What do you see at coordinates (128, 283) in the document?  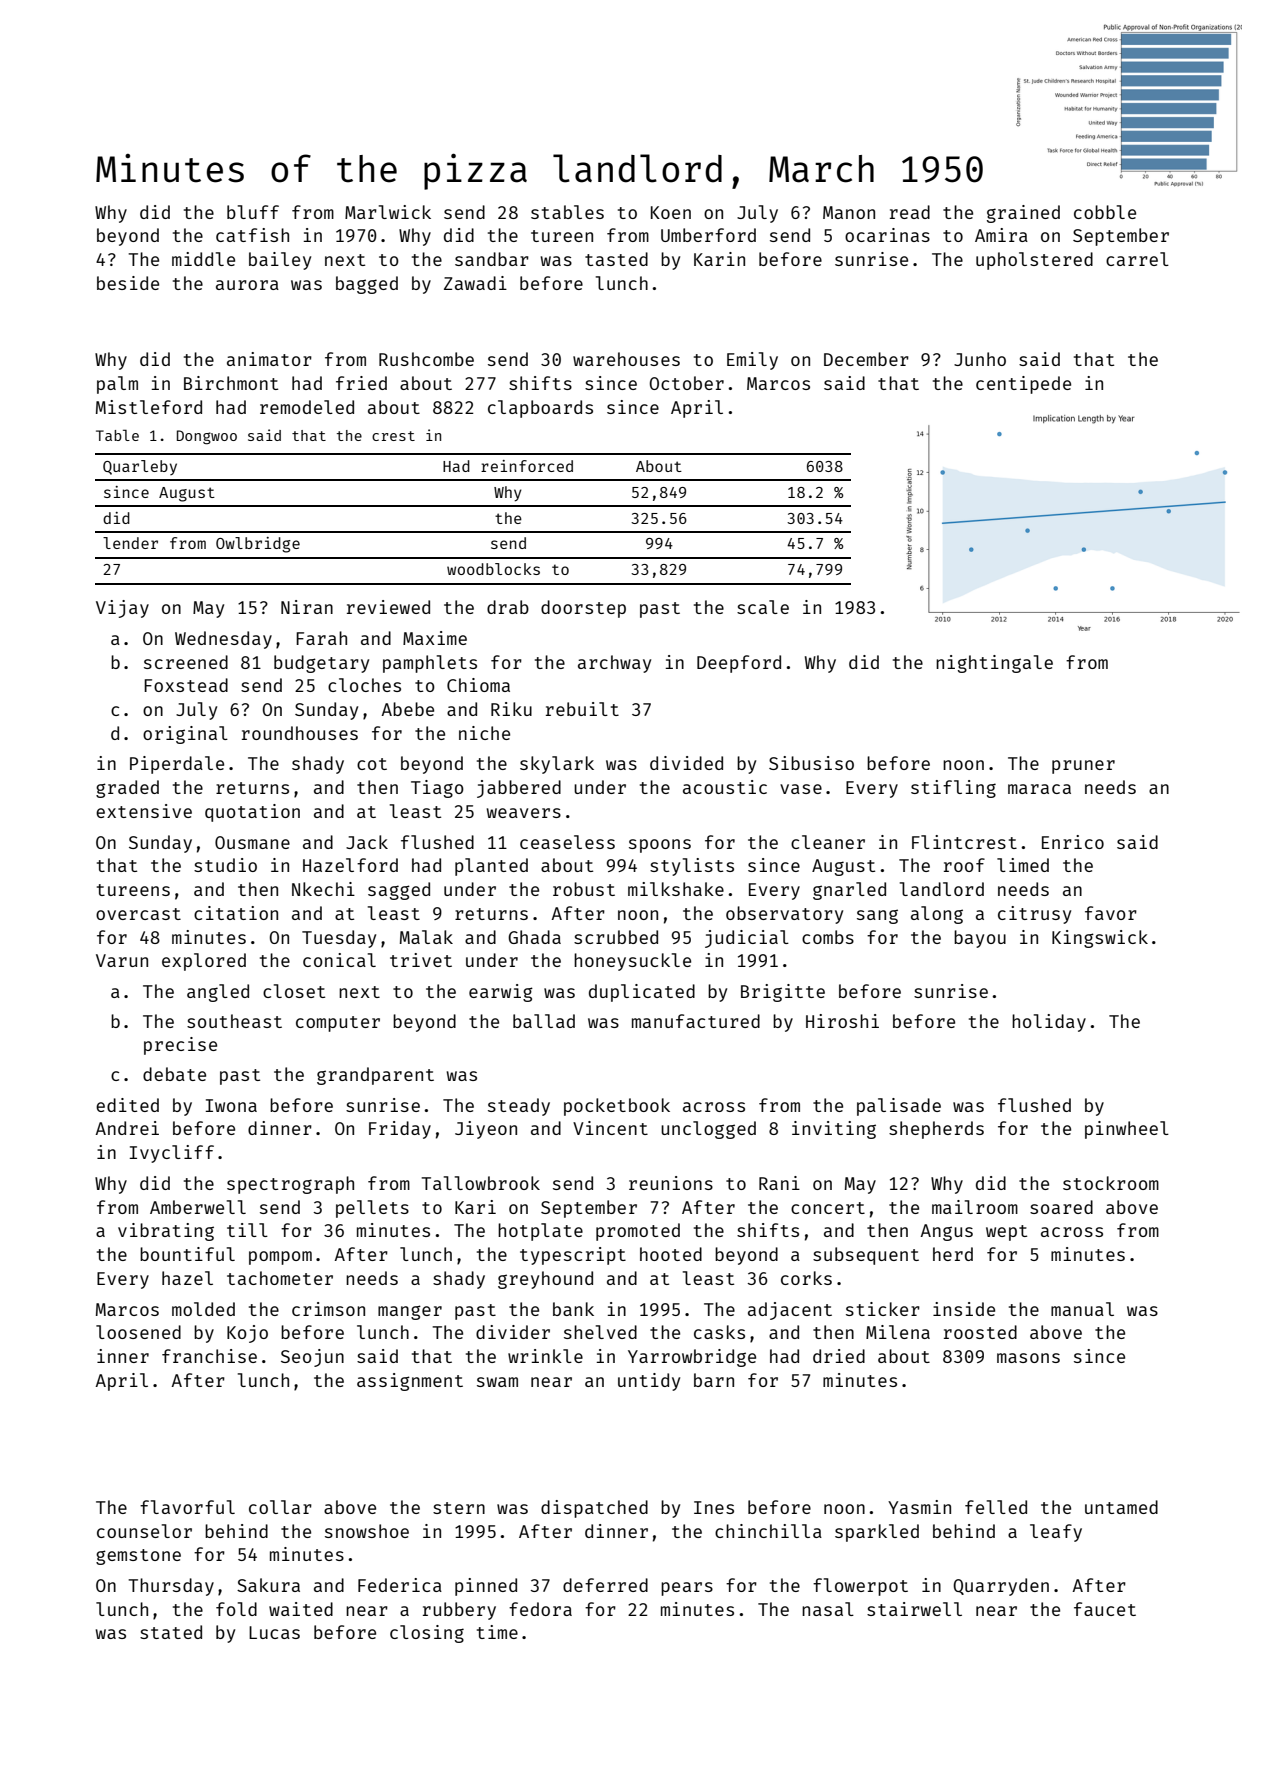 I see `beside` at bounding box center [128, 283].
